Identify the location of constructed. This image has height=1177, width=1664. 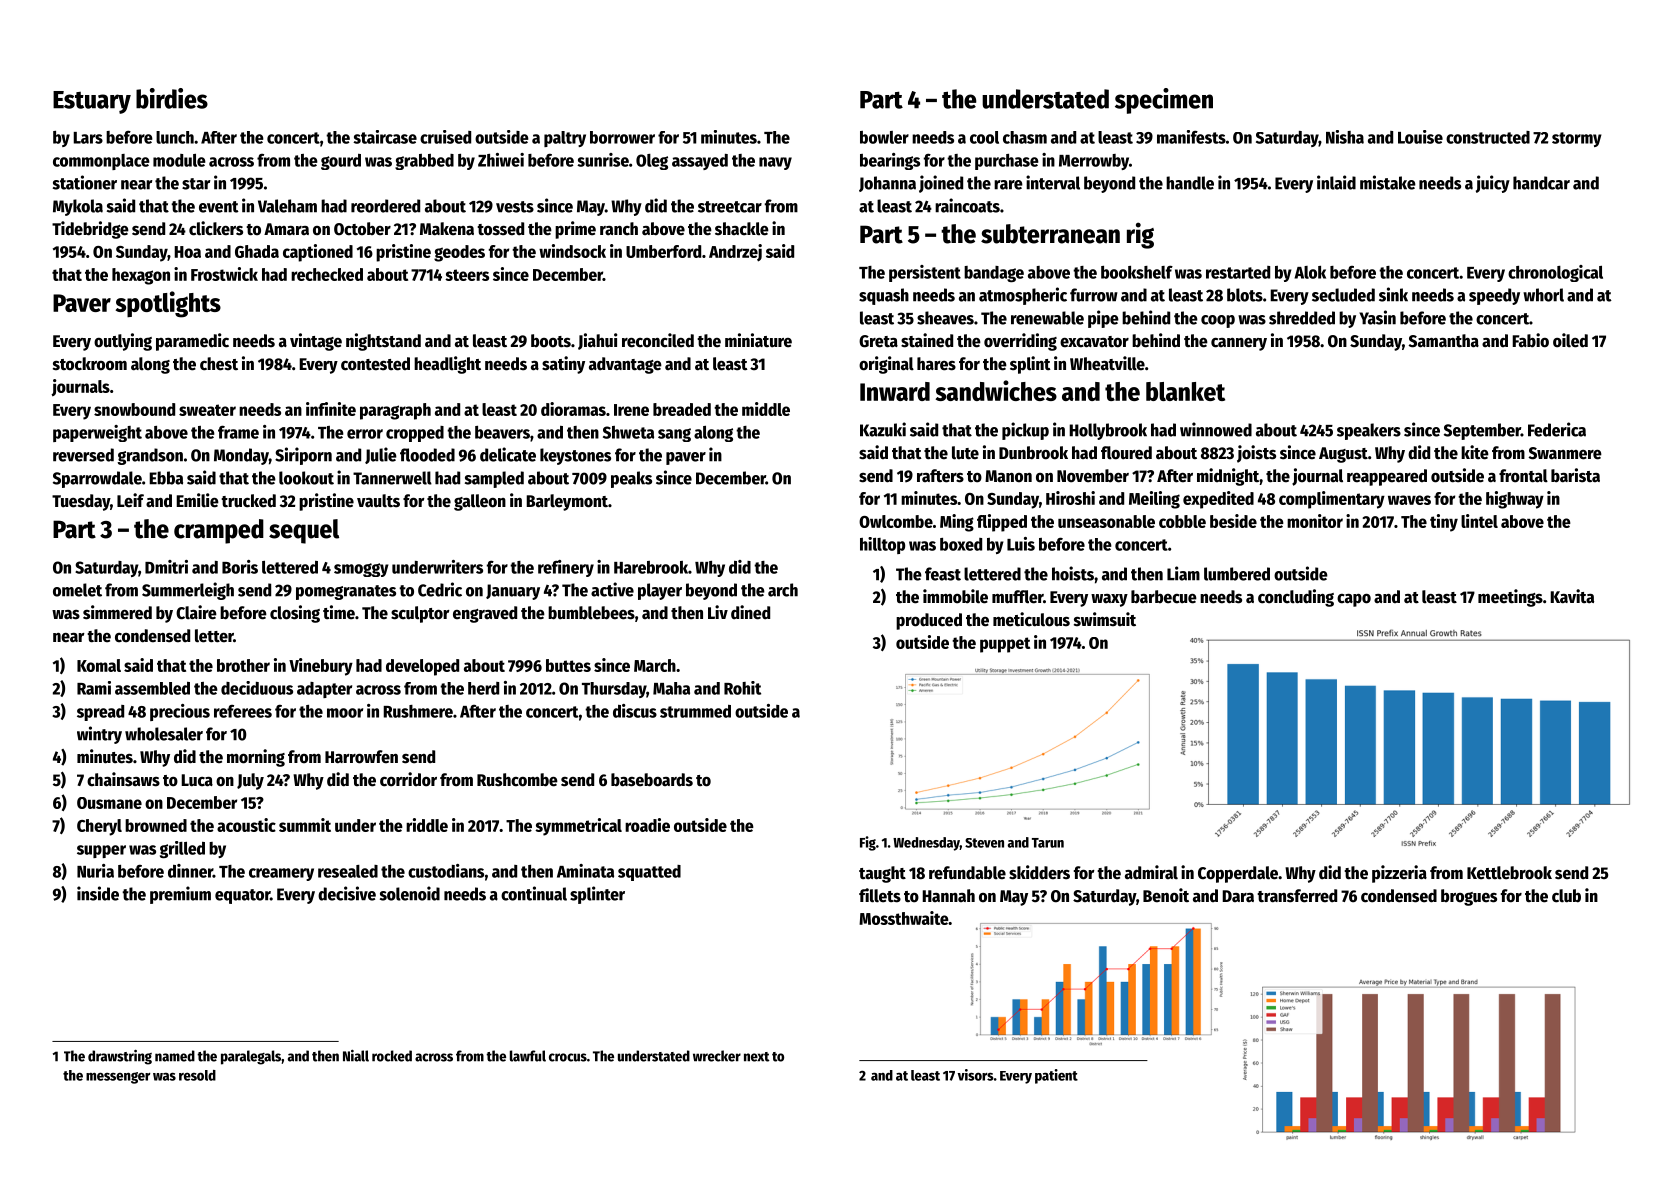
(1488, 137).
